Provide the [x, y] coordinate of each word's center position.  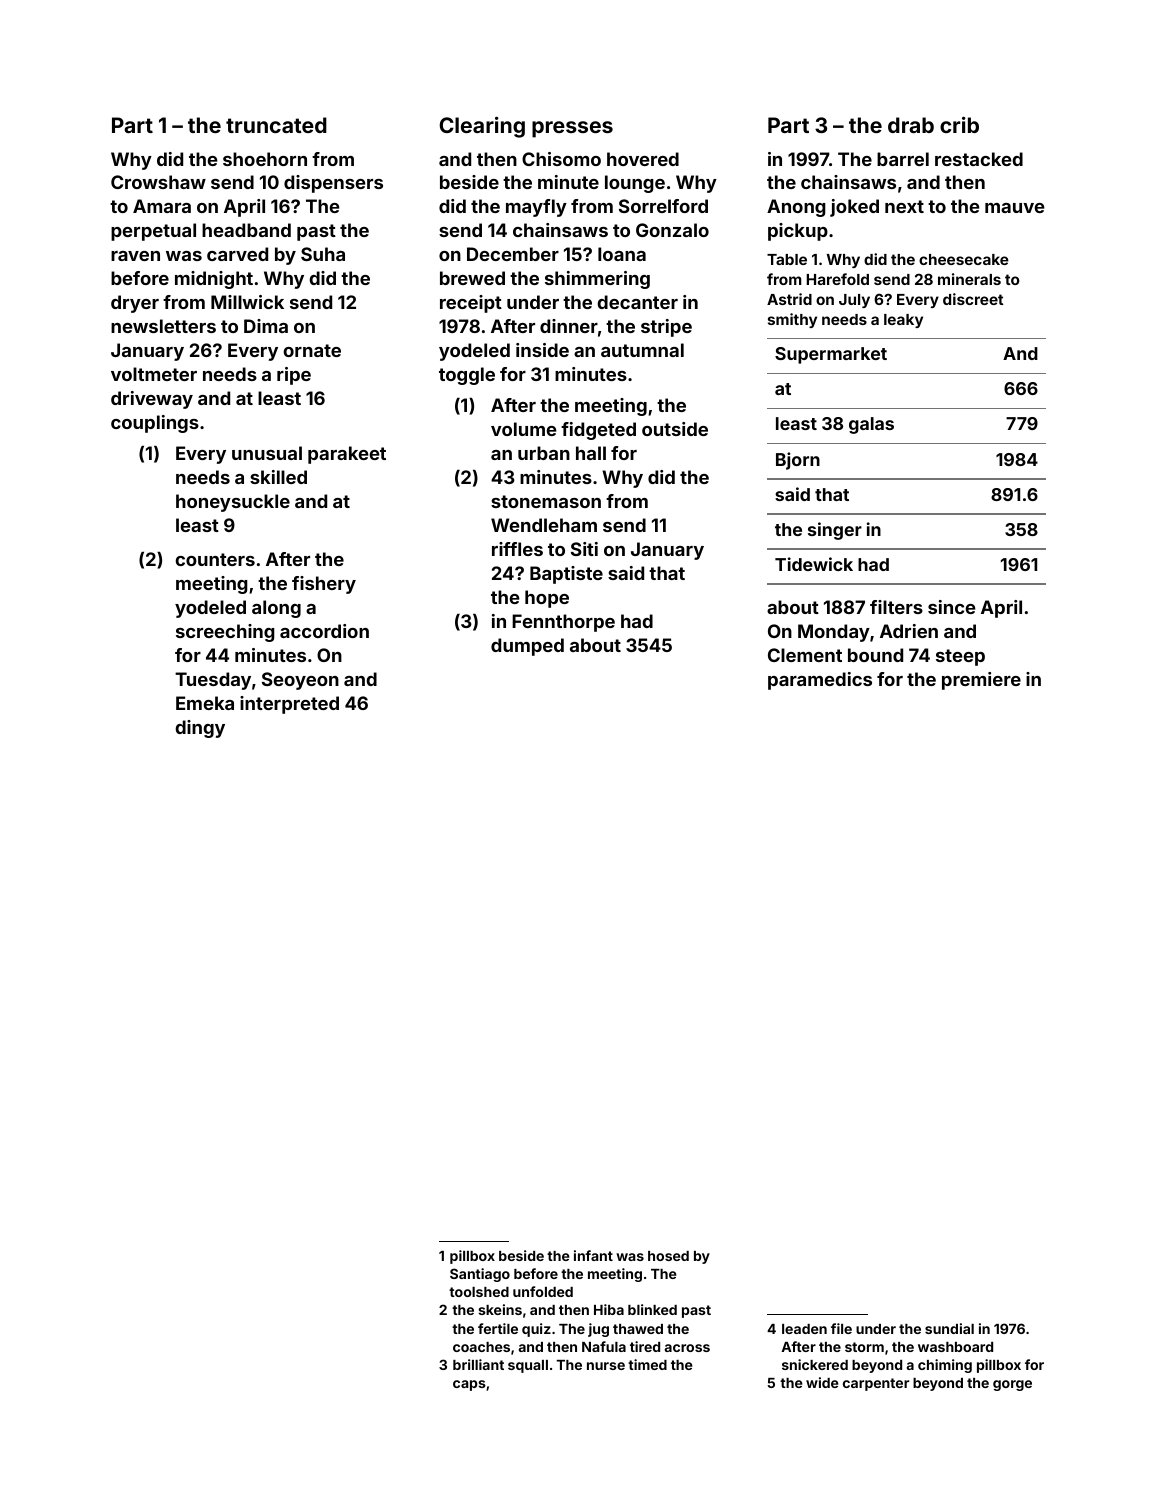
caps [469, 1385]
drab [911, 125]
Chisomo [561, 159]
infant [593, 1255]
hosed [668, 1256]
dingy [200, 729]
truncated [276, 125]
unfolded [543, 1291]
